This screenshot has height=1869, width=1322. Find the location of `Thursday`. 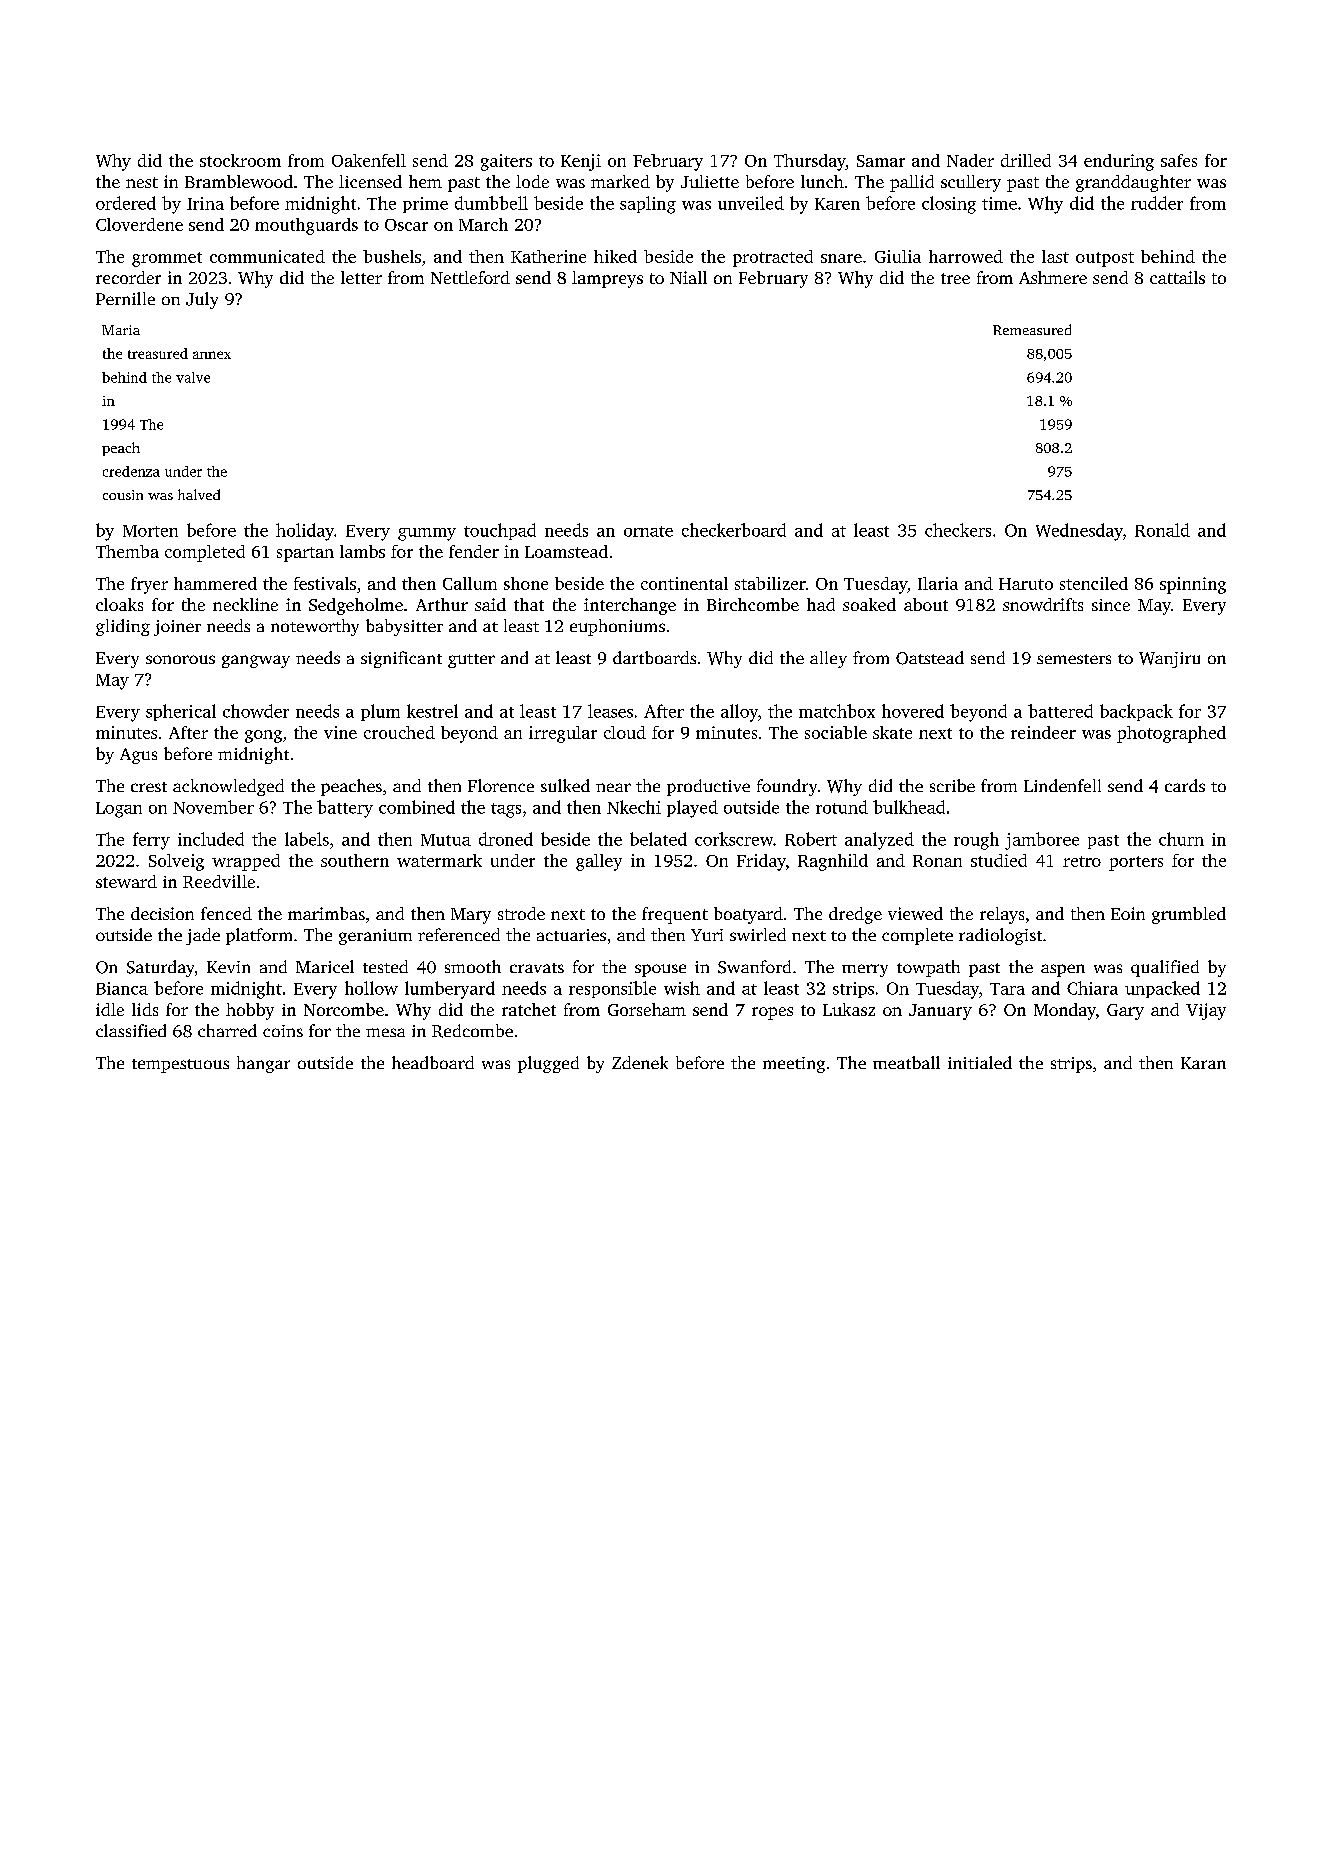

Thursday is located at coordinates (810, 162).
